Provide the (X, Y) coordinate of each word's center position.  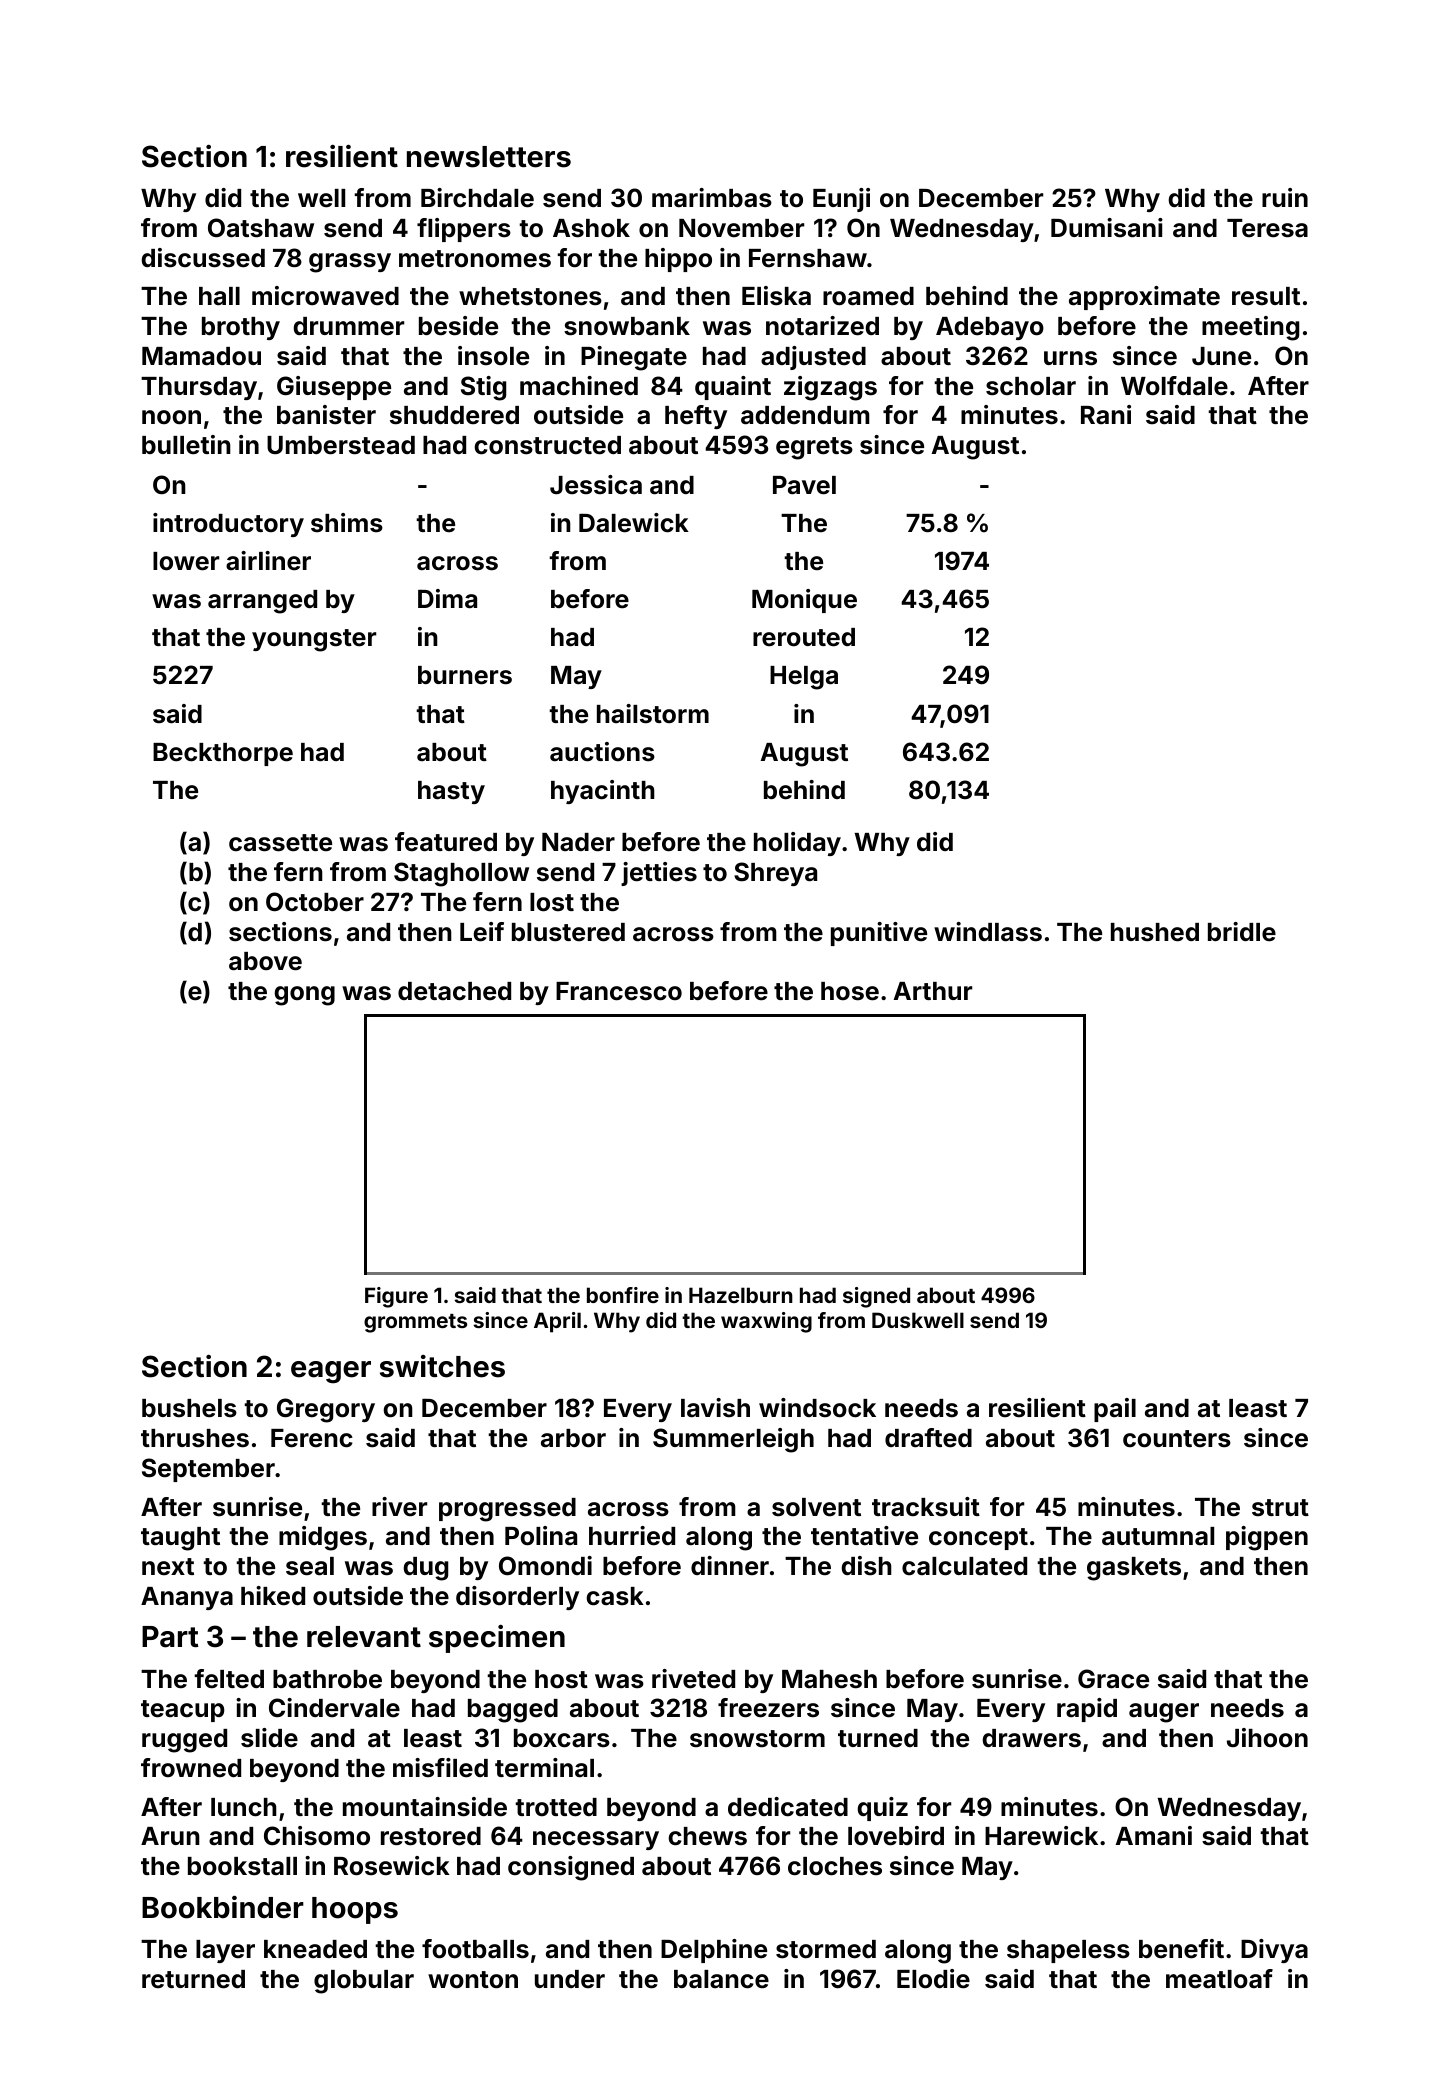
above (265, 961)
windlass (988, 932)
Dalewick (634, 523)
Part (170, 1637)
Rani (1106, 414)
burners (465, 675)
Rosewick (392, 1866)
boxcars (562, 1738)
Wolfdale (1174, 386)
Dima (447, 599)
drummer (348, 326)
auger (1164, 1713)
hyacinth (603, 792)
